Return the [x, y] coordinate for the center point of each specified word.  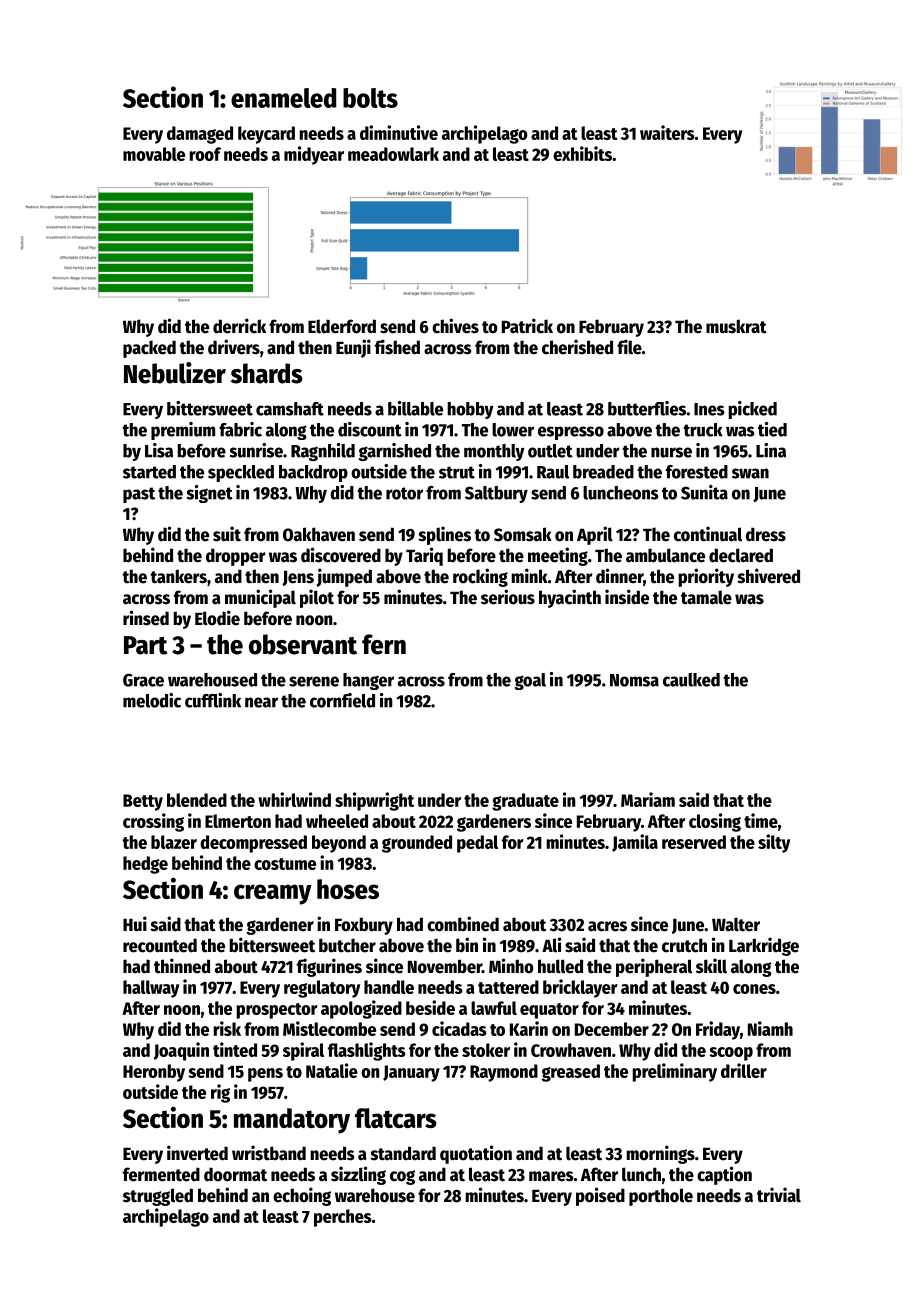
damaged [200, 135]
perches [343, 1218]
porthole [661, 1197]
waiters [667, 132]
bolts [370, 98]
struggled [158, 1197]
